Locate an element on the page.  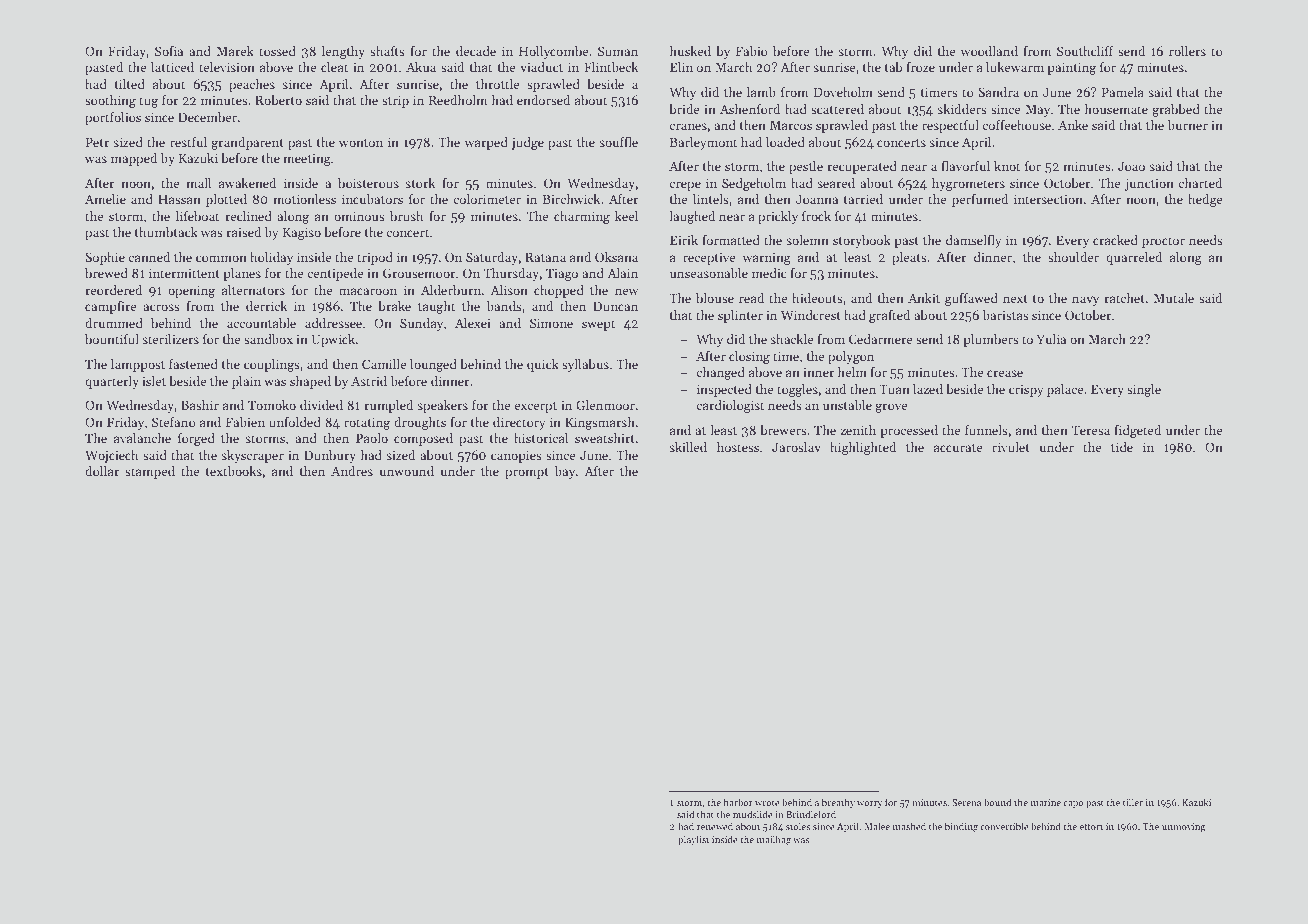
Sofia is located at coordinates (169, 51).
